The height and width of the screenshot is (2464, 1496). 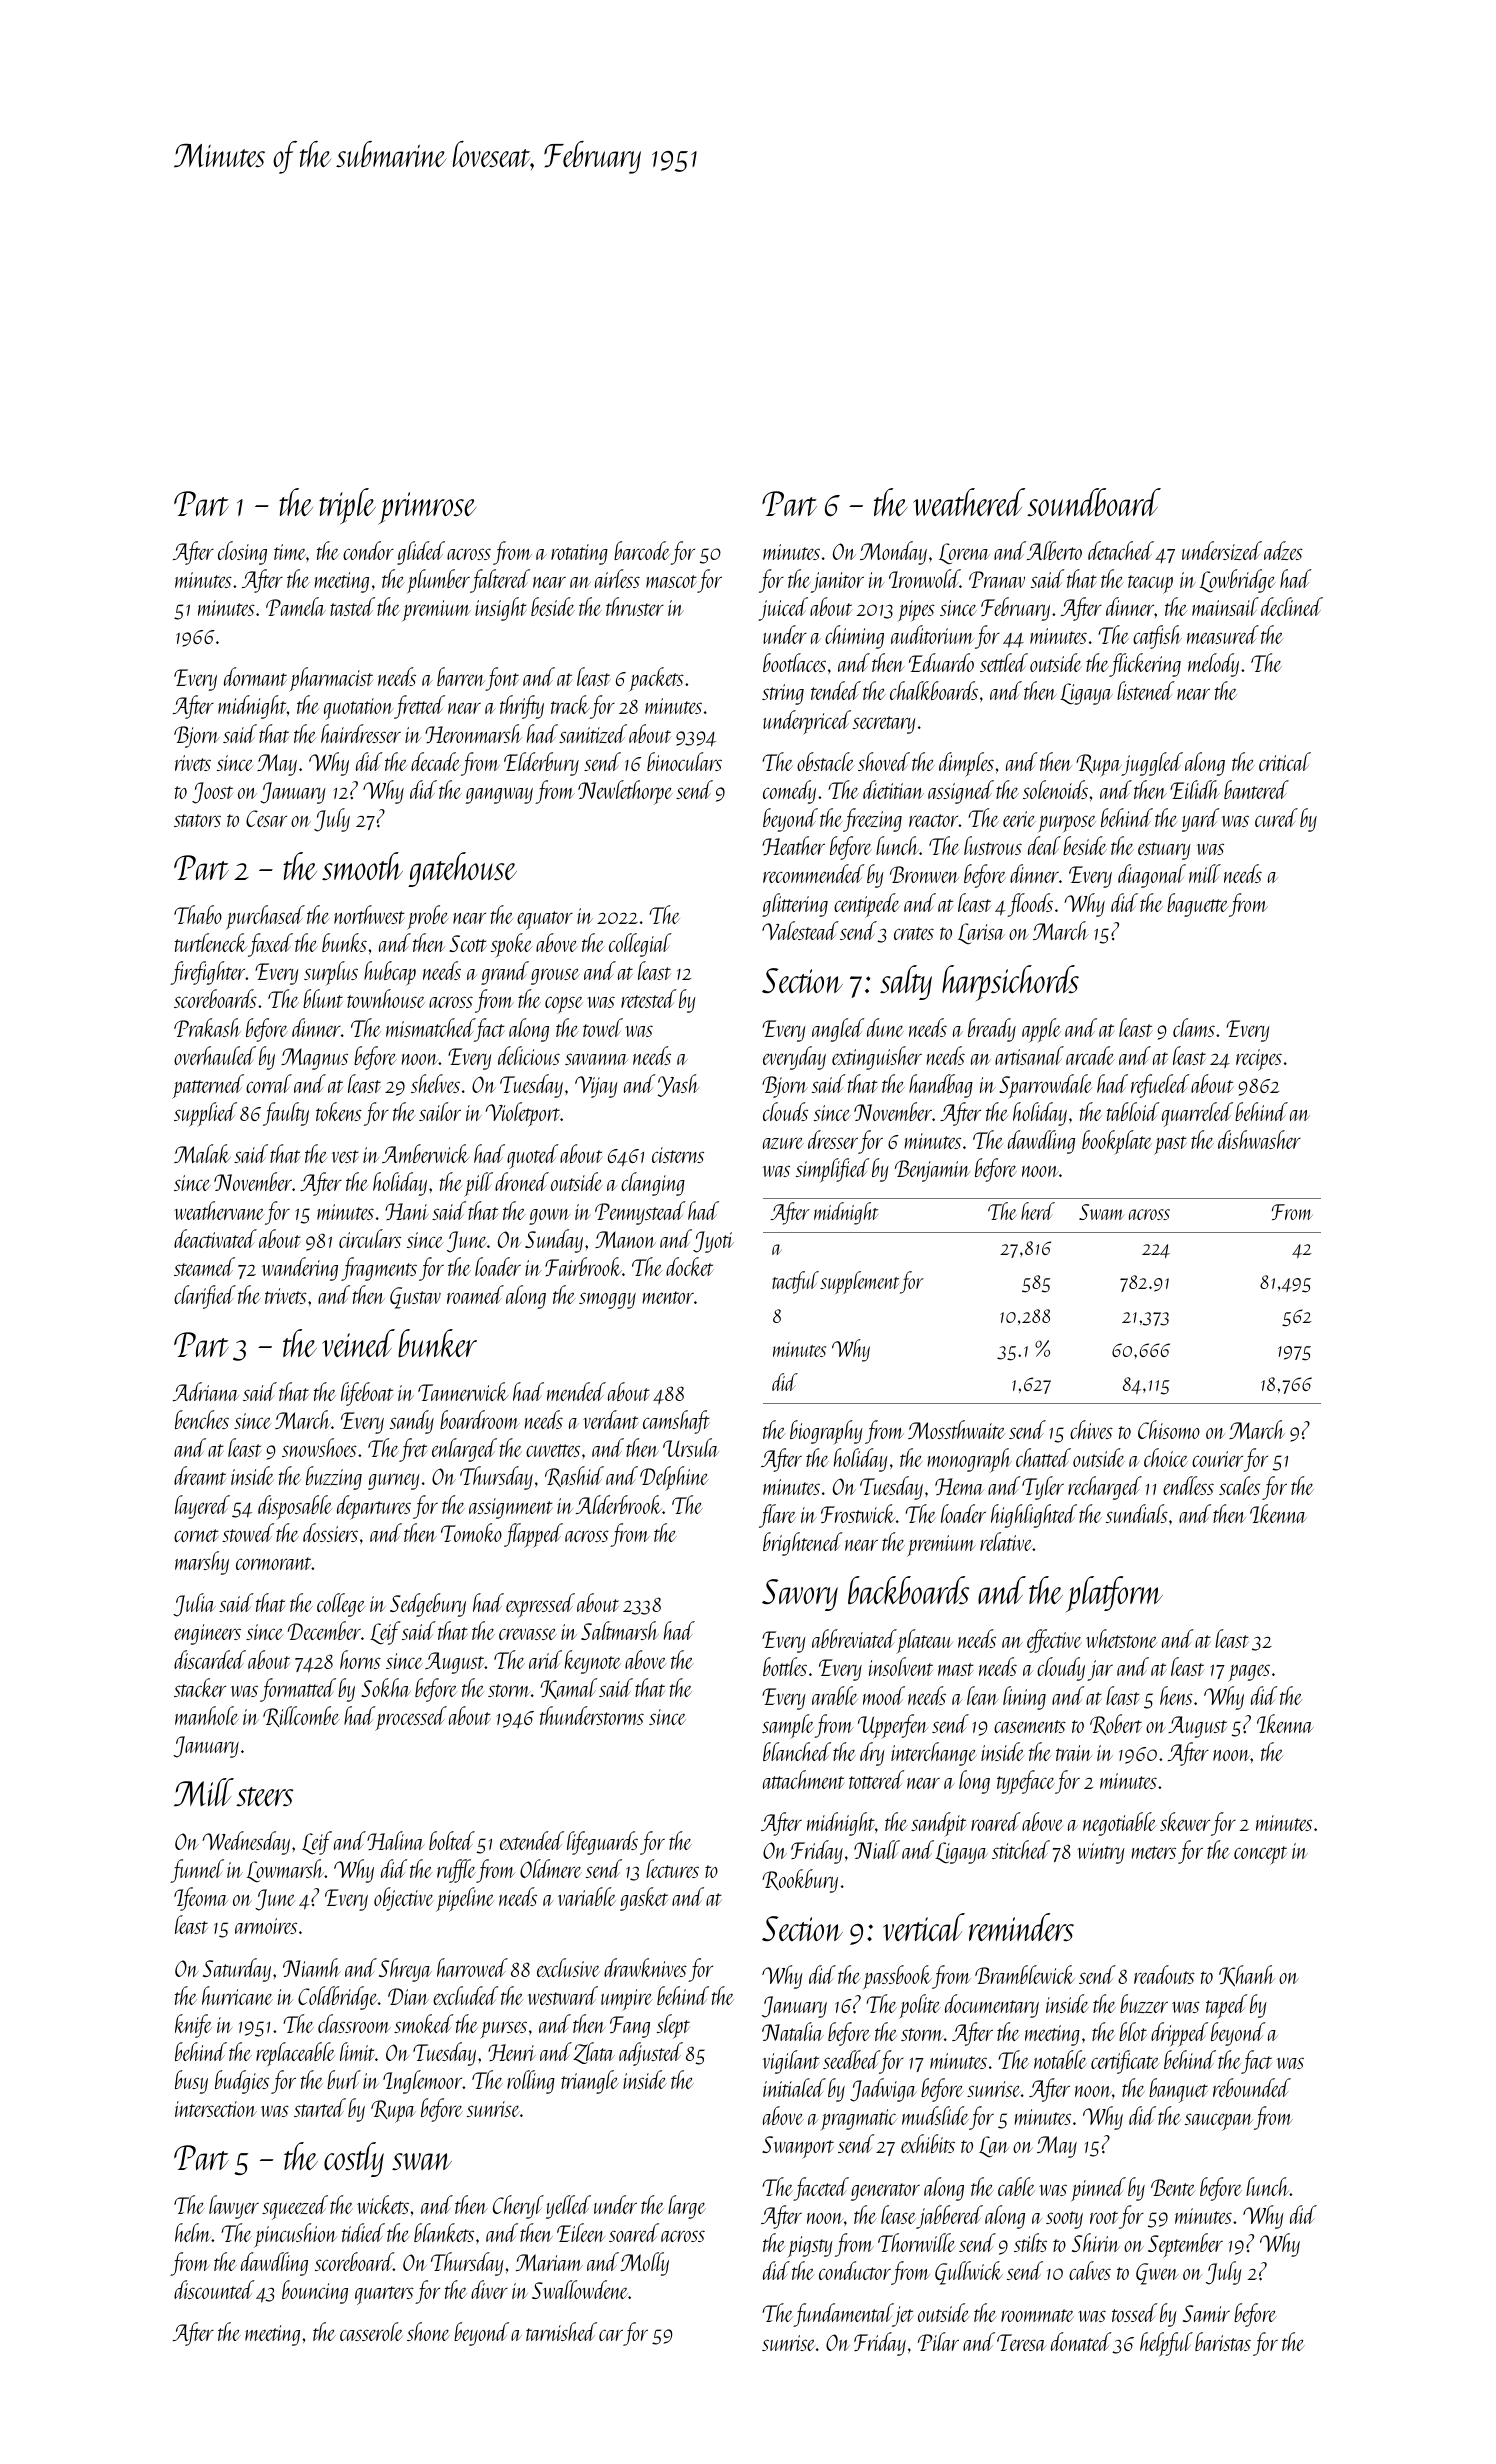 I want to click on clouds, so click(x=785, y=1111).
